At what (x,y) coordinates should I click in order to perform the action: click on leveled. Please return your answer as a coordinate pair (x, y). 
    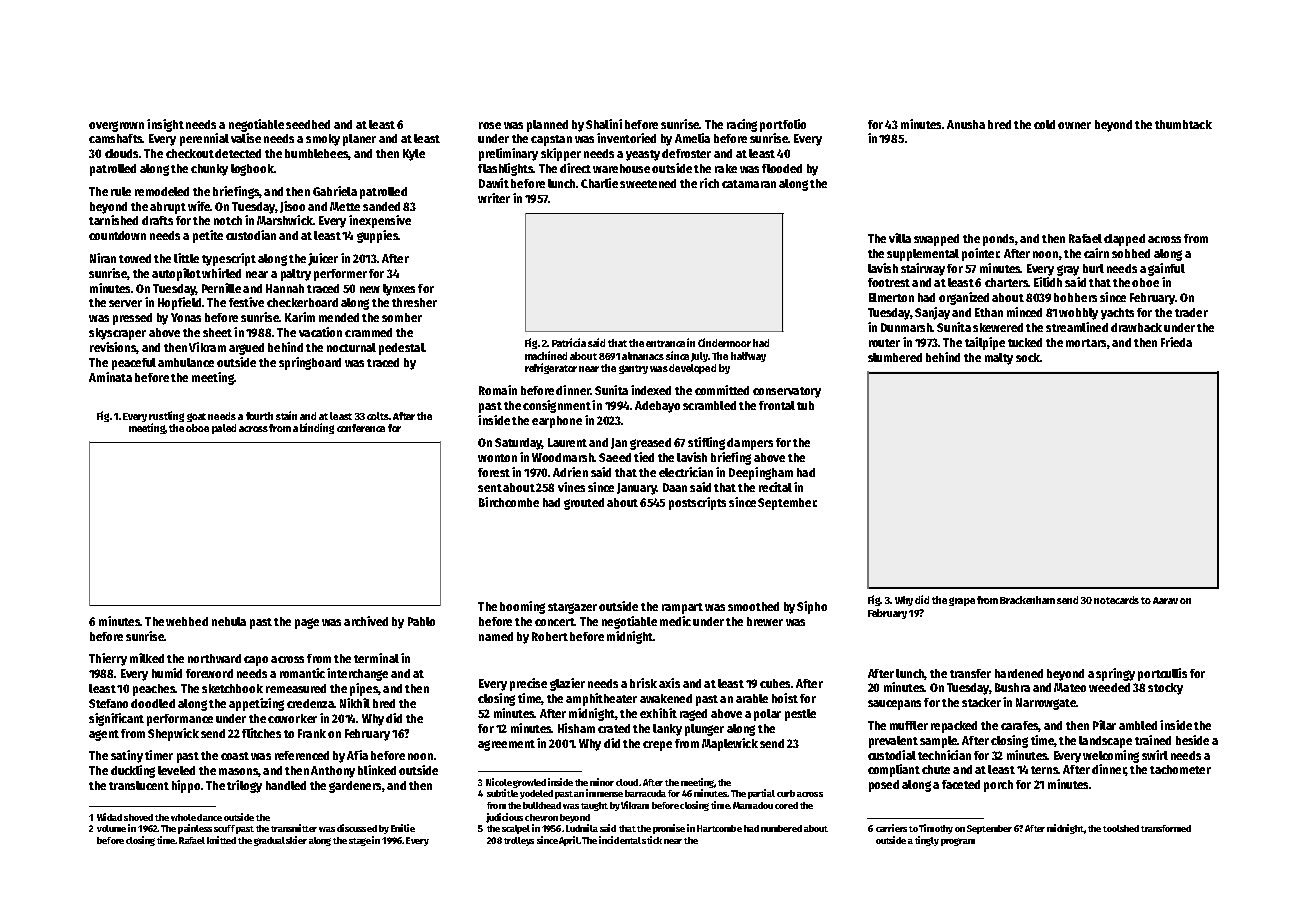
    Looking at the image, I should click on (176, 770).
